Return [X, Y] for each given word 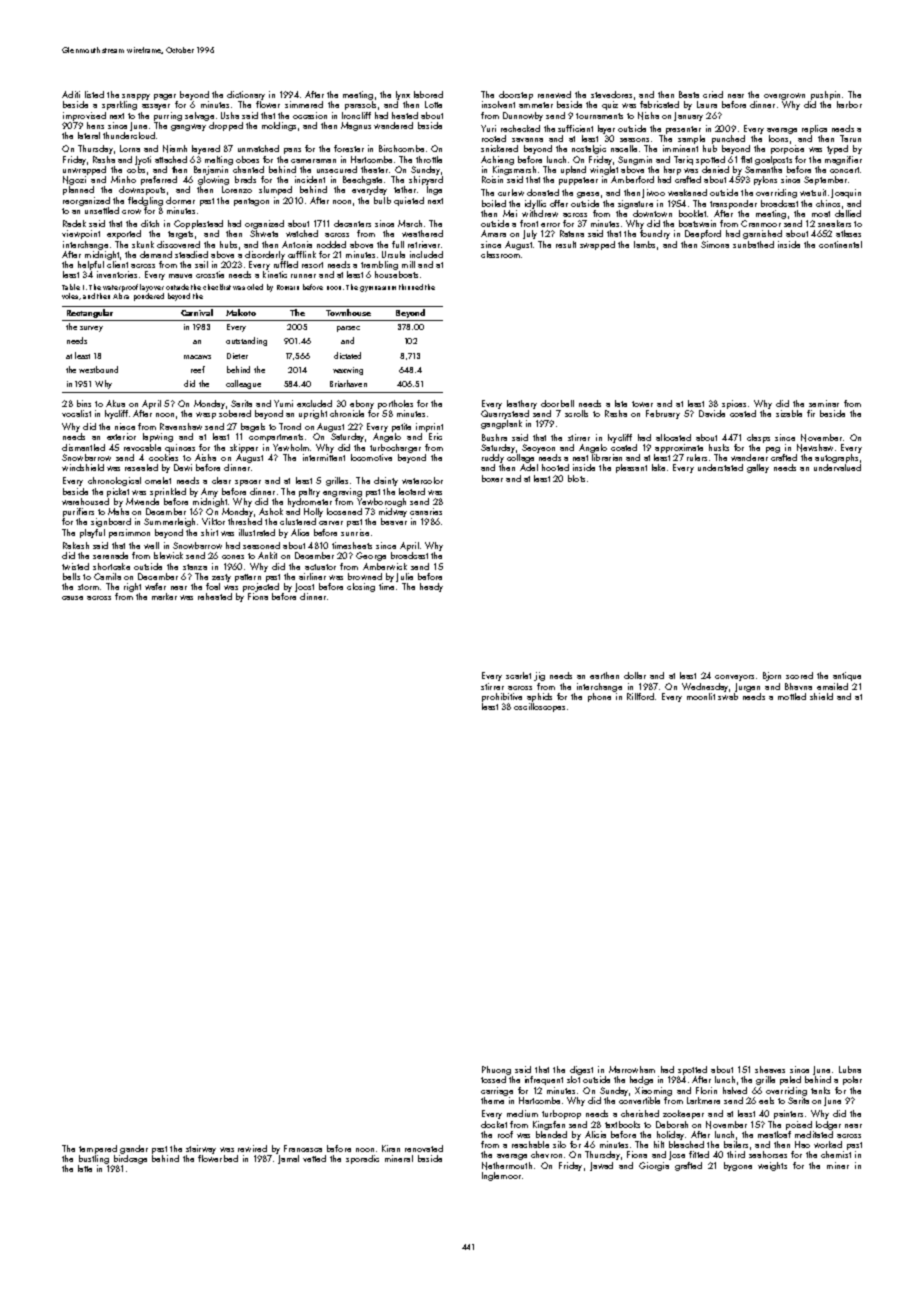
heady [431, 587]
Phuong [496, 1070]
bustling [94, 1159]
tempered [98, 1149]
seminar [824, 403]
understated [720, 467]
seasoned [261, 545]
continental [840, 244]
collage [520, 458]
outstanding [246, 341]
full [398, 244]
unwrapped [84, 170]
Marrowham [632, 1069]
